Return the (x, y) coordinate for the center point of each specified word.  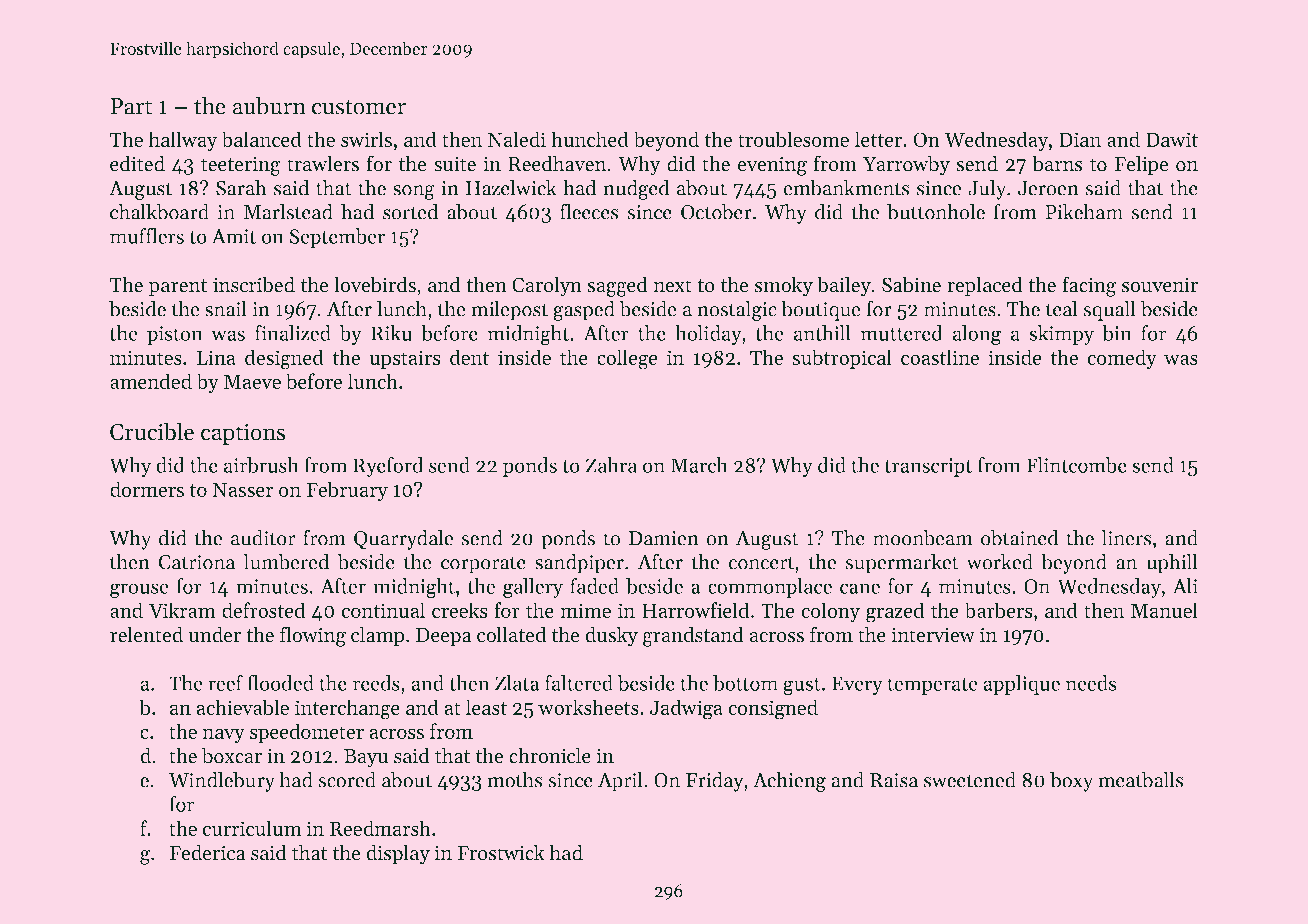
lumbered (286, 562)
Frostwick (501, 852)
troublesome (793, 139)
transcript (928, 467)
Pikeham (1084, 212)
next (673, 286)
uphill (1172, 564)
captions (243, 434)
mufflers (147, 236)
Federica (207, 852)
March (699, 465)
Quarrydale (403, 540)
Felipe (1142, 165)
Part (131, 106)
